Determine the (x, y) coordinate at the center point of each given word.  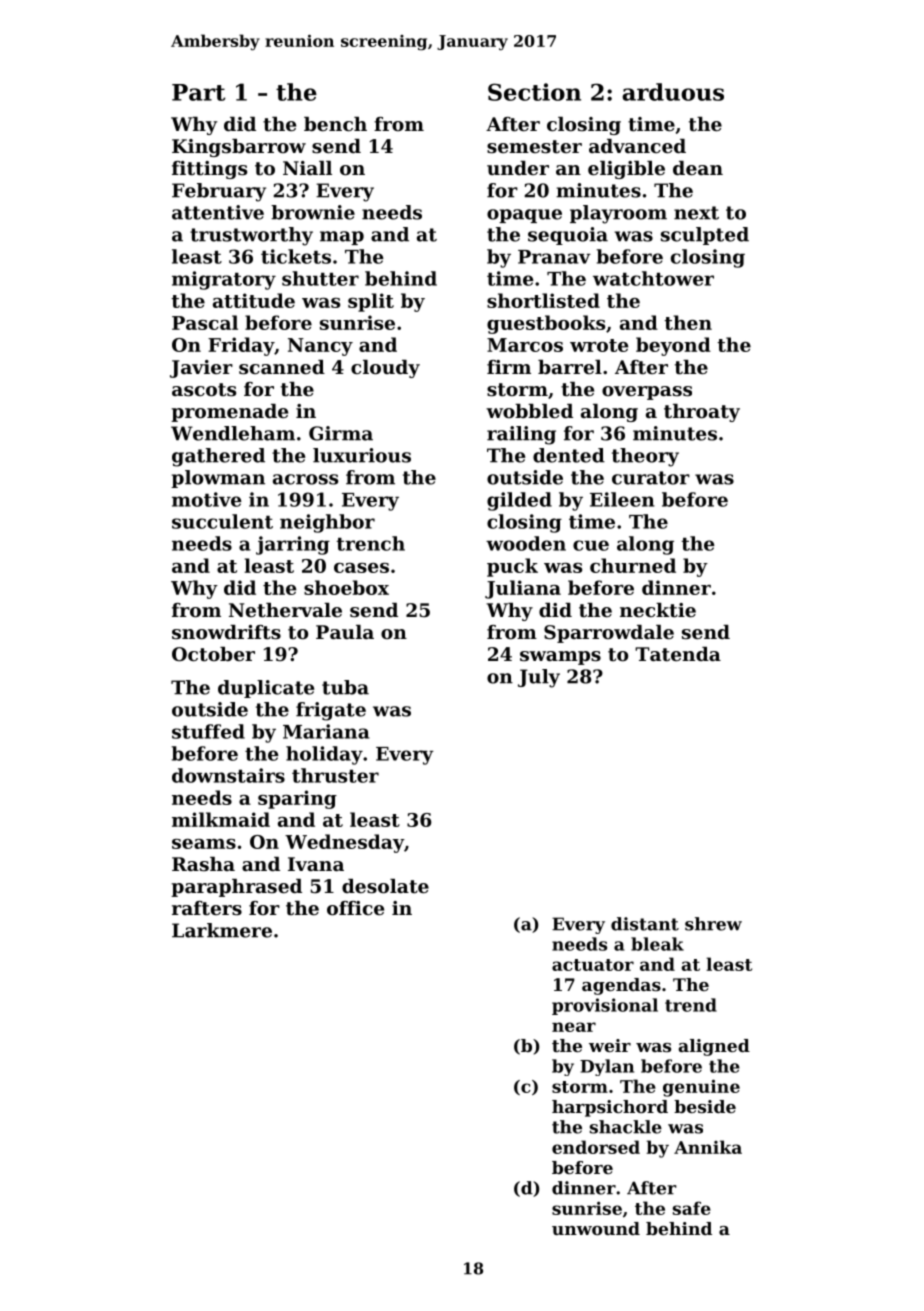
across (305, 479)
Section (534, 92)
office (355, 908)
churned (633, 565)
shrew (713, 924)
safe (692, 1208)
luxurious (362, 455)
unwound (596, 1228)
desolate (385, 886)
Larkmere (222, 930)
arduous (673, 92)
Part (198, 92)
